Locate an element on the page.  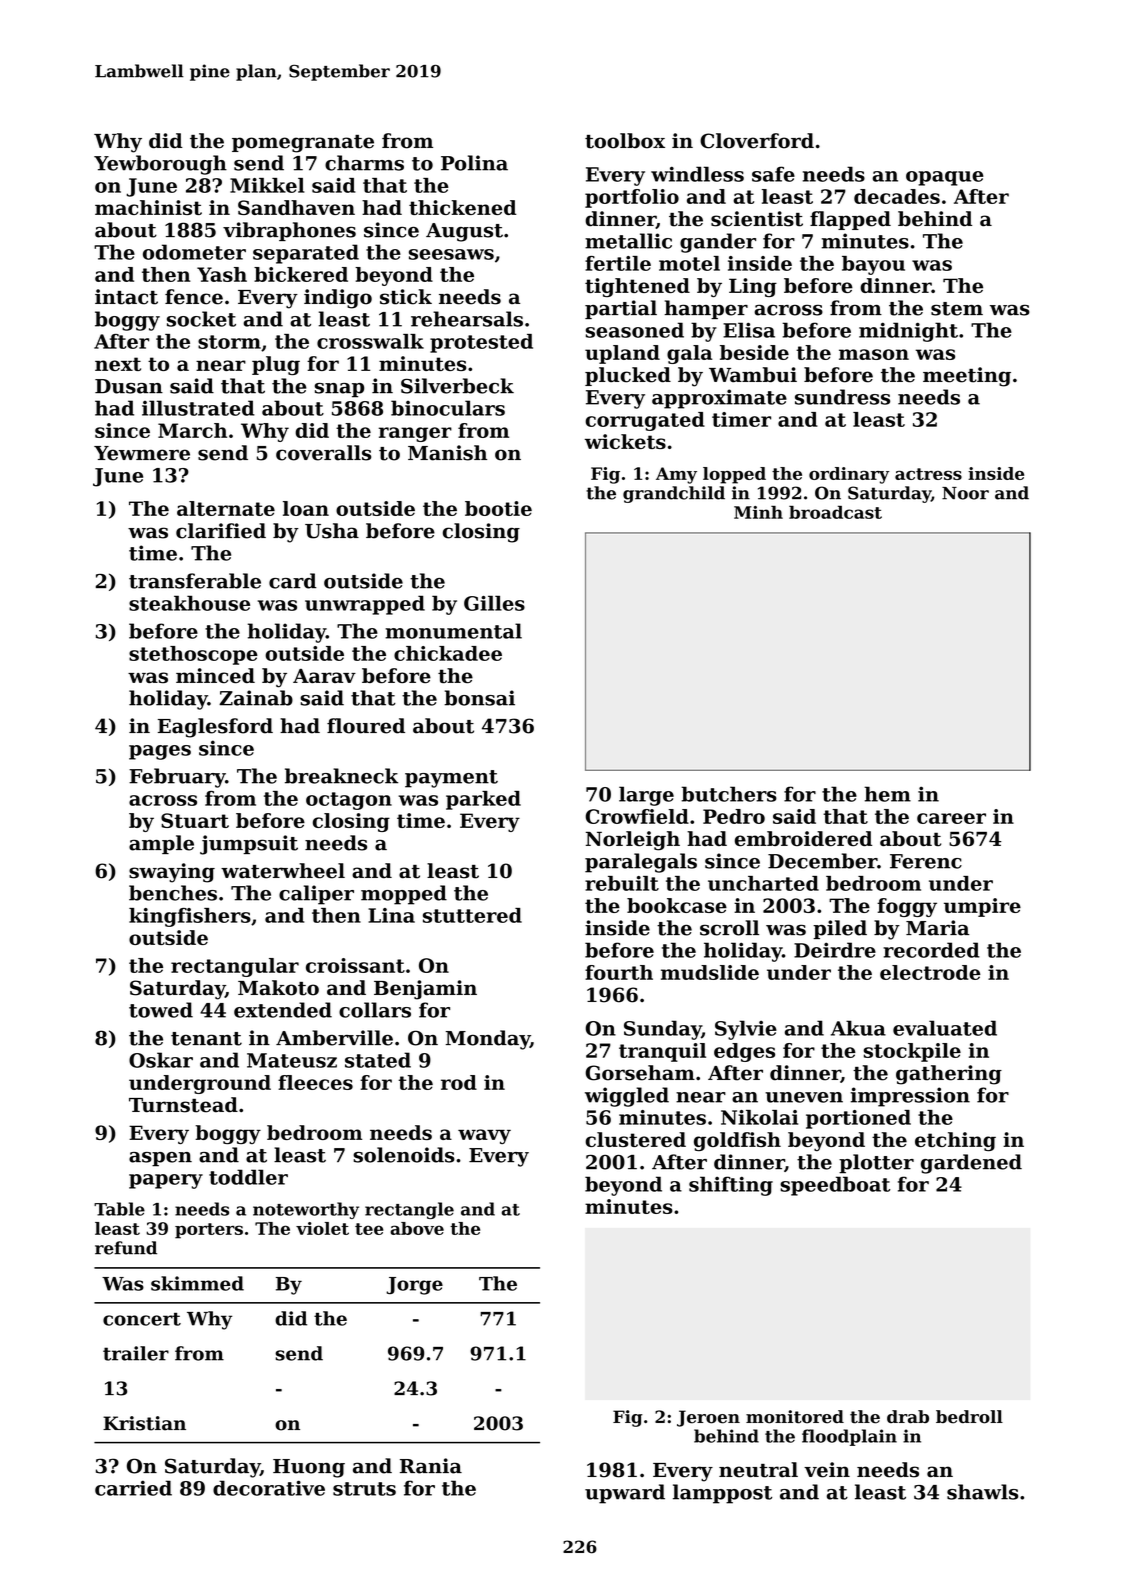
hem is located at coordinates (887, 794).
